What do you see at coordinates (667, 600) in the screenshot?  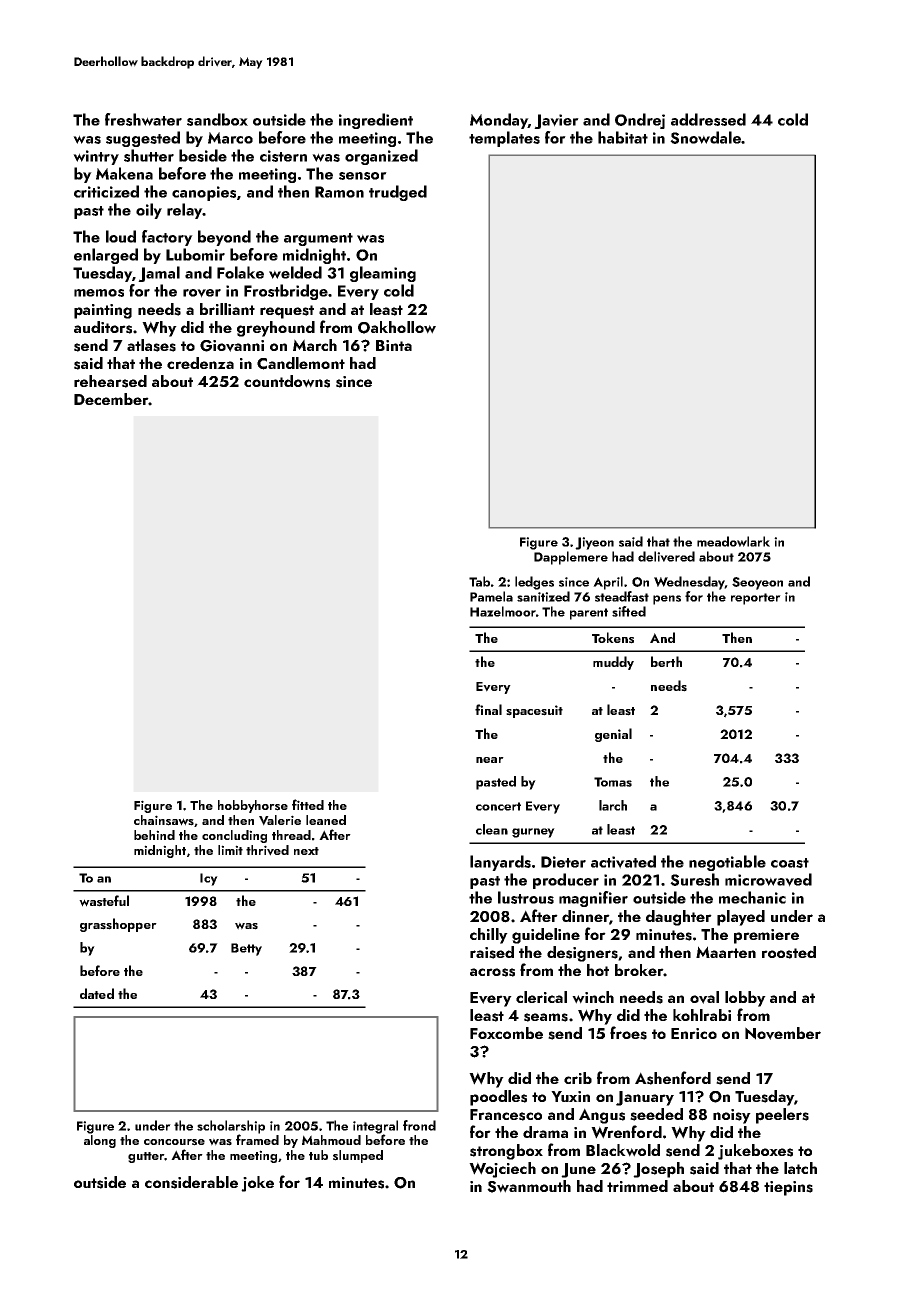 I see `pens` at bounding box center [667, 600].
